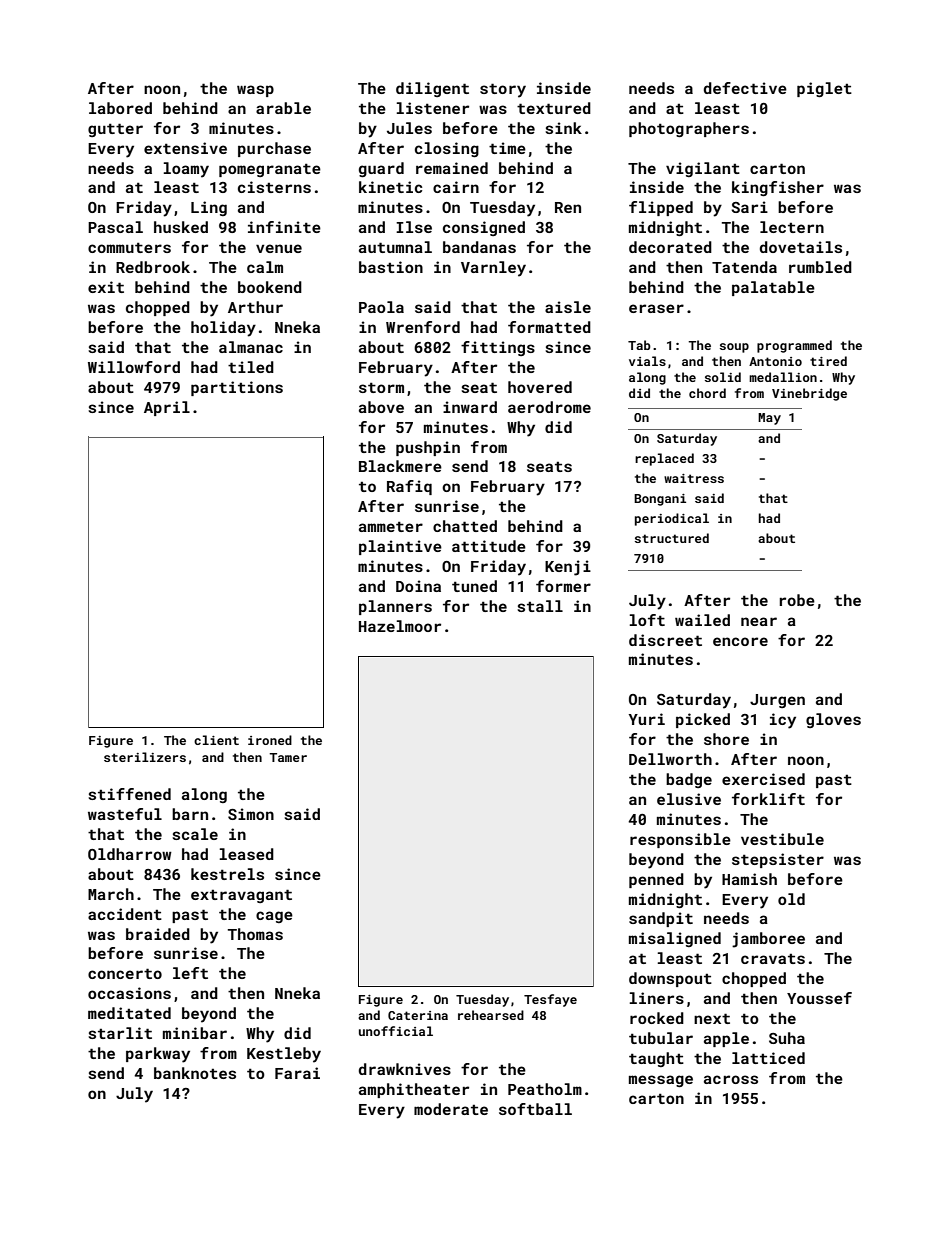 The height and width of the screenshot is (1233, 952). Describe the element at coordinates (274, 917) in the screenshot. I see `cage` at that location.
